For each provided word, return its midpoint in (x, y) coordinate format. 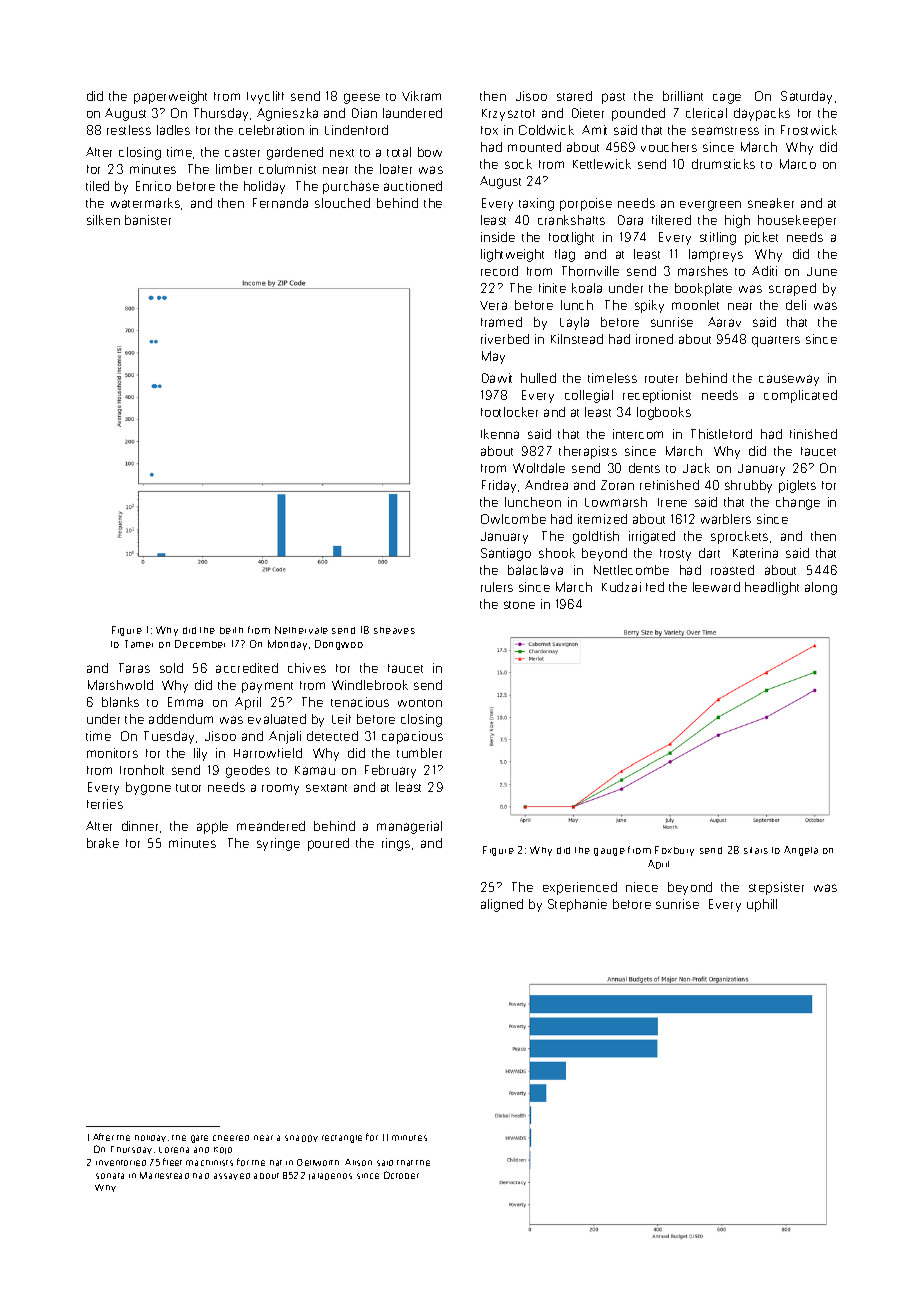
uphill (762, 905)
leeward (716, 587)
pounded (638, 114)
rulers (497, 587)
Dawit (497, 378)
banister (148, 220)
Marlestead (164, 1175)
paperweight (170, 97)
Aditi (764, 271)
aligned (502, 905)
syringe (278, 844)
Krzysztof (508, 115)
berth (231, 630)
